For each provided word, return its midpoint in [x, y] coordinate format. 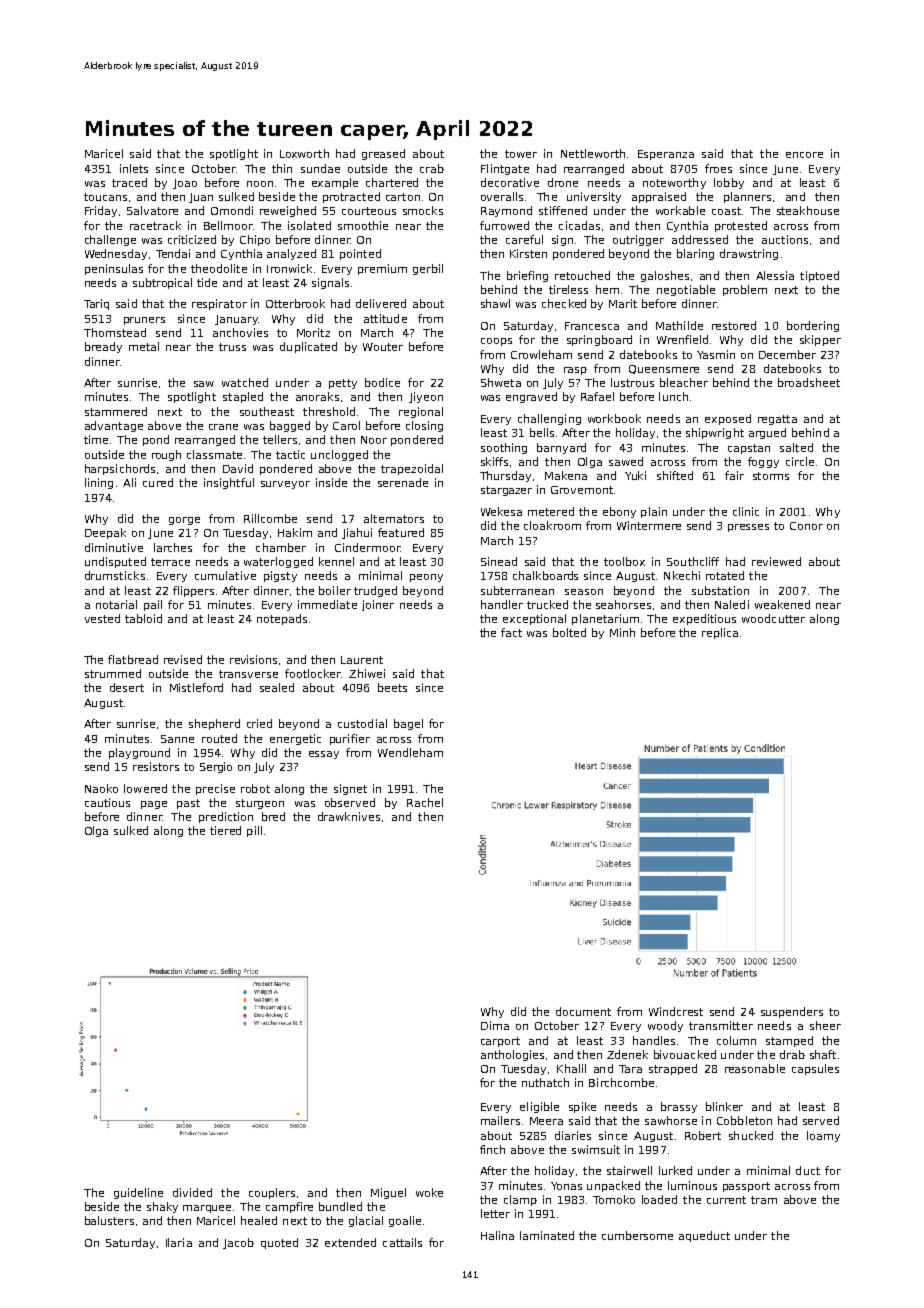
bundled [340, 1206]
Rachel [425, 802]
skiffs [494, 461]
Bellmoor [228, 225]
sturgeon [260, 804]
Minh [622, 632]
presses [748, 528]
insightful [229, 483]
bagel [408, 724]
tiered [225, 830]
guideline [138, 1193]
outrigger [638, 240]
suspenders [792, 1012]
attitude [385, 318]
